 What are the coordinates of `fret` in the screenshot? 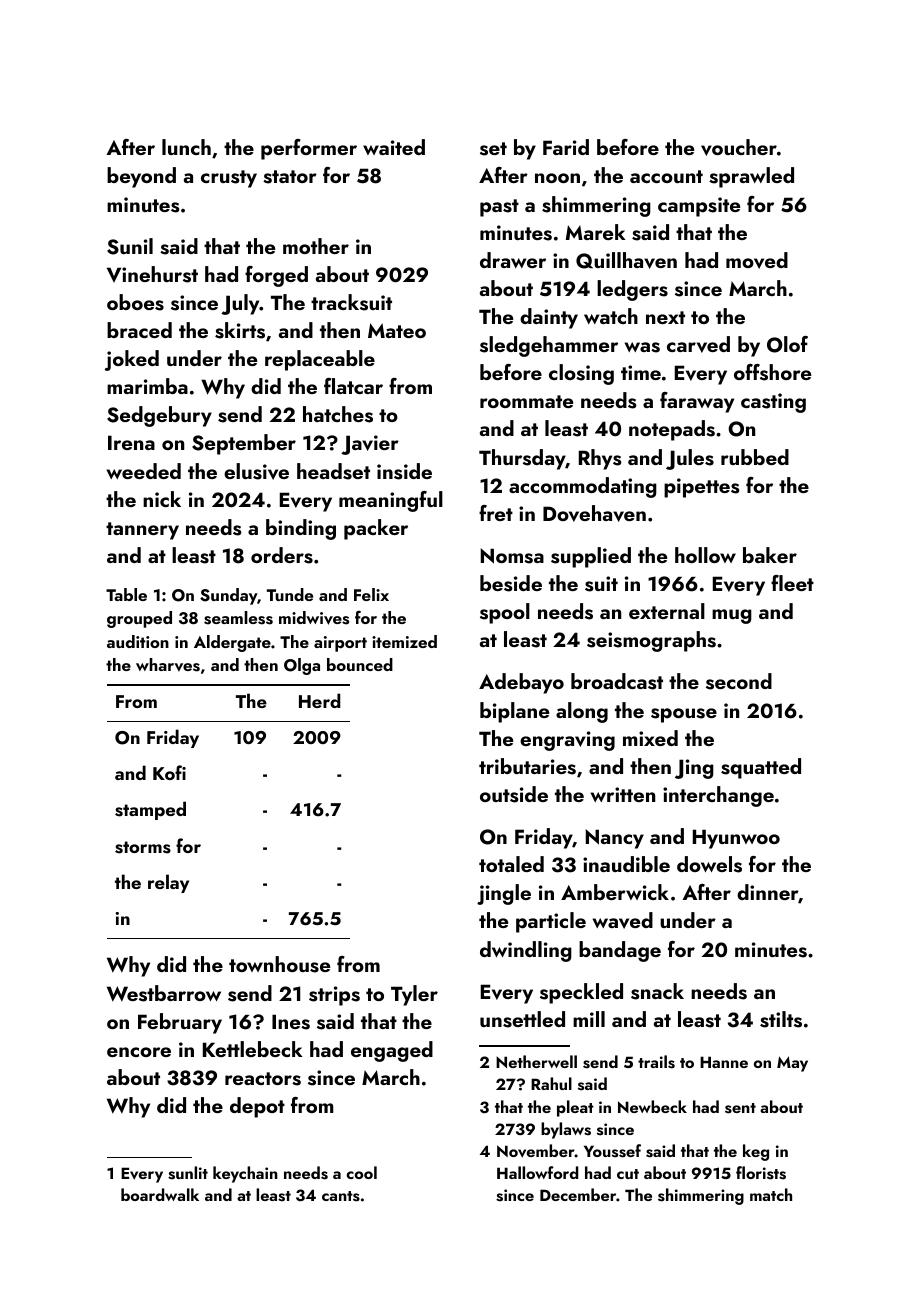 It's located at (496, 513).
